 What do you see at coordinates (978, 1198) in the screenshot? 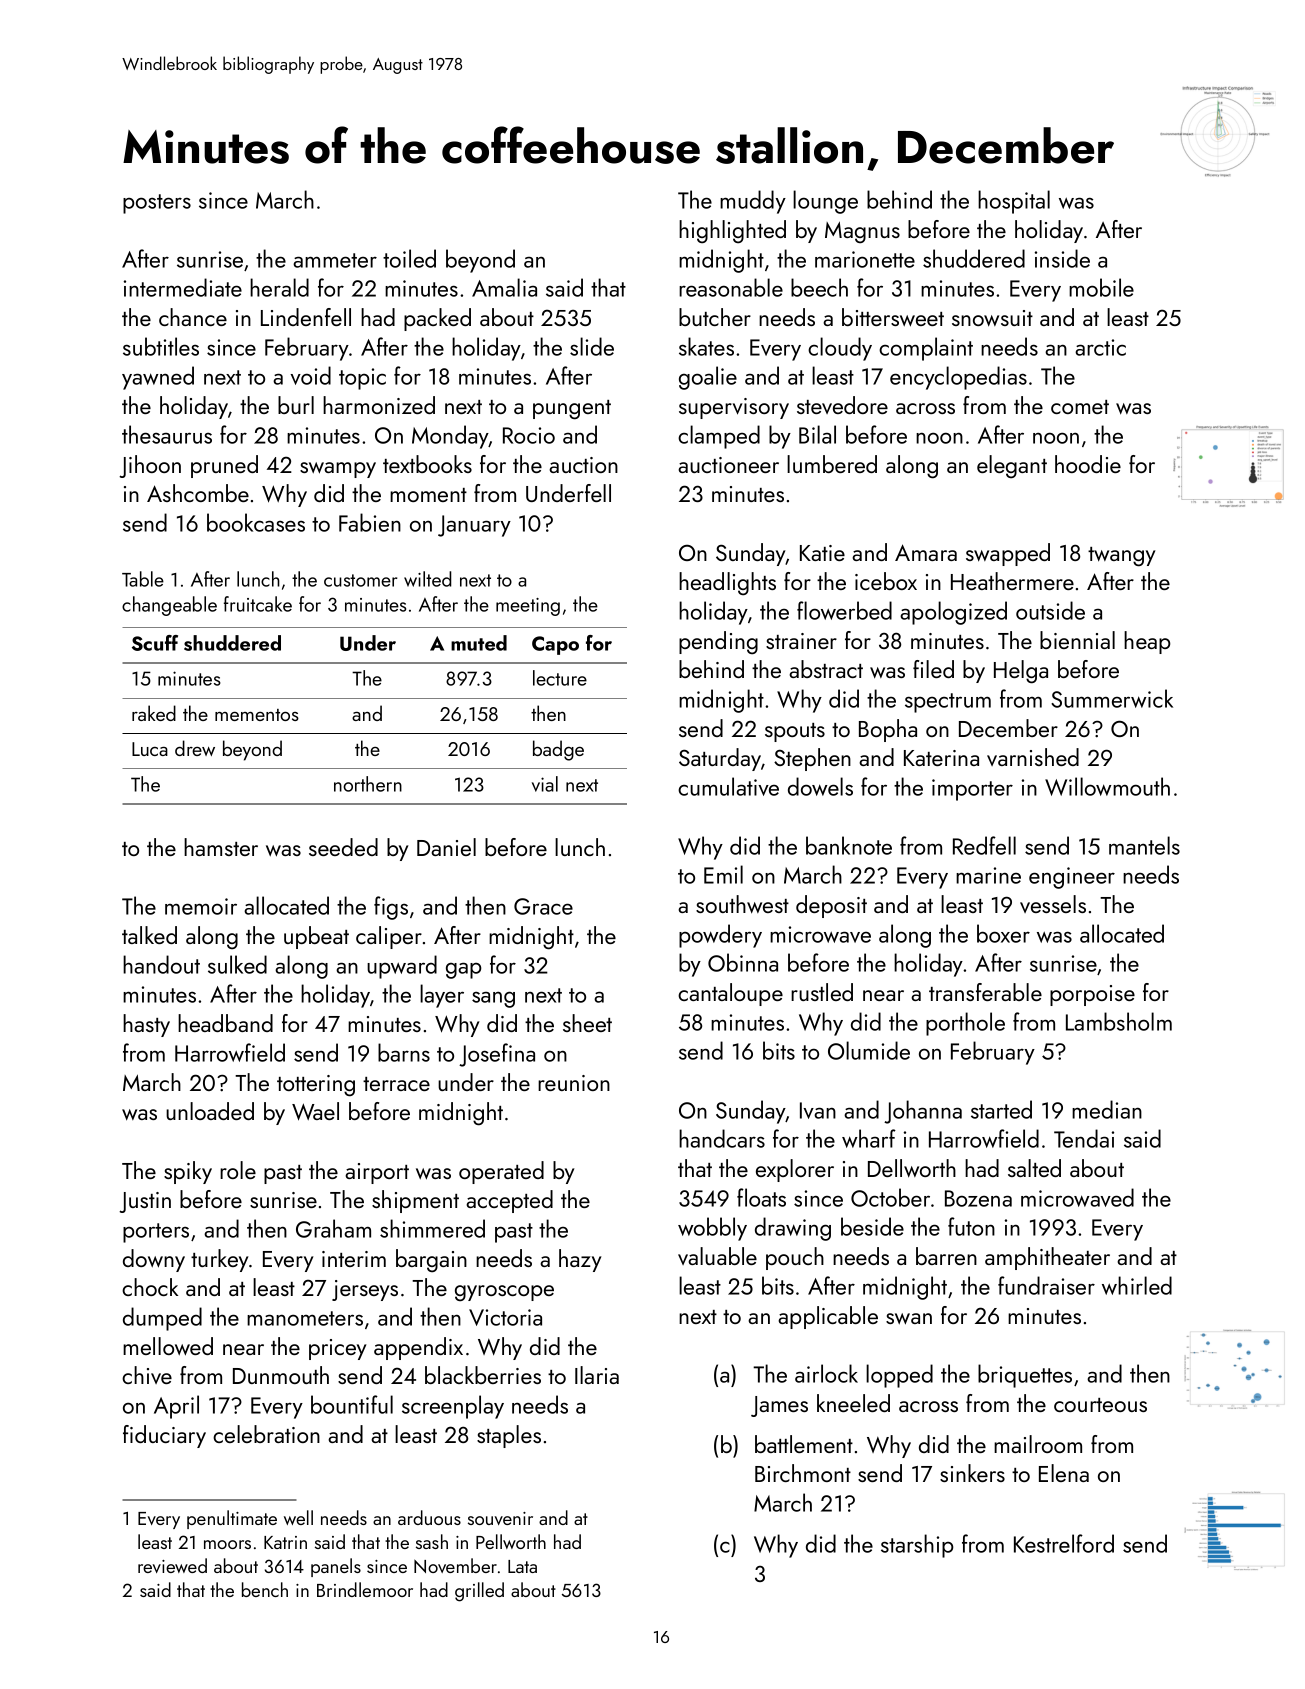
I see `Bozena` at bounding box center [978, 1198].
